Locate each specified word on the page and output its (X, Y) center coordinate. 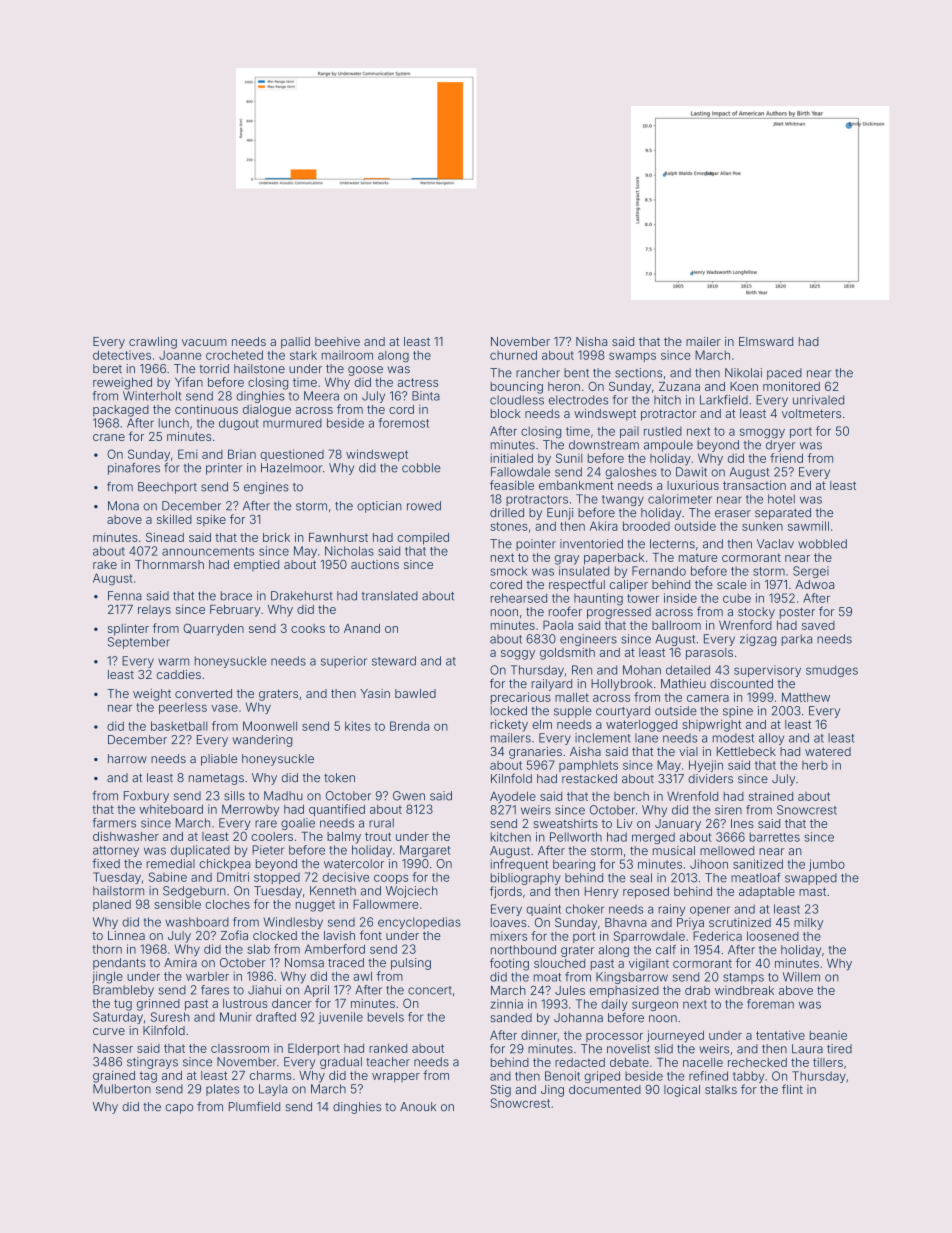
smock (508, 571)
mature (698, 558)
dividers (710, 779)
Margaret (425, 851)
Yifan (189, 382)
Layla (273, 1090)
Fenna (125, 596)
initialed (512, 458)
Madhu (283, 796)
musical (674, 851)
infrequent (520, 865)
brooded (646, 526)
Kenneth (333, 891)
